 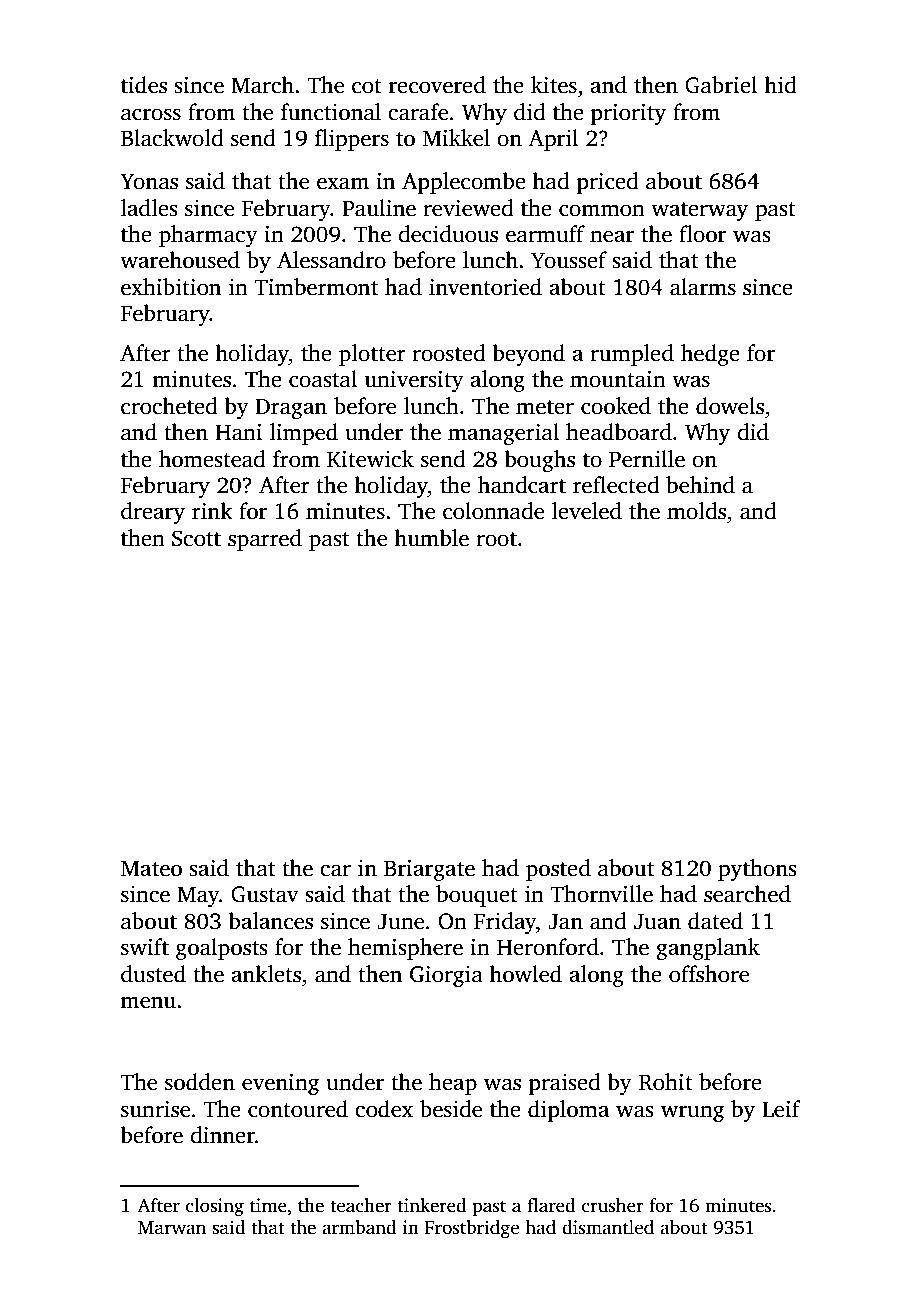 I want to click on sunrise, so click(x=155, y=1109).
